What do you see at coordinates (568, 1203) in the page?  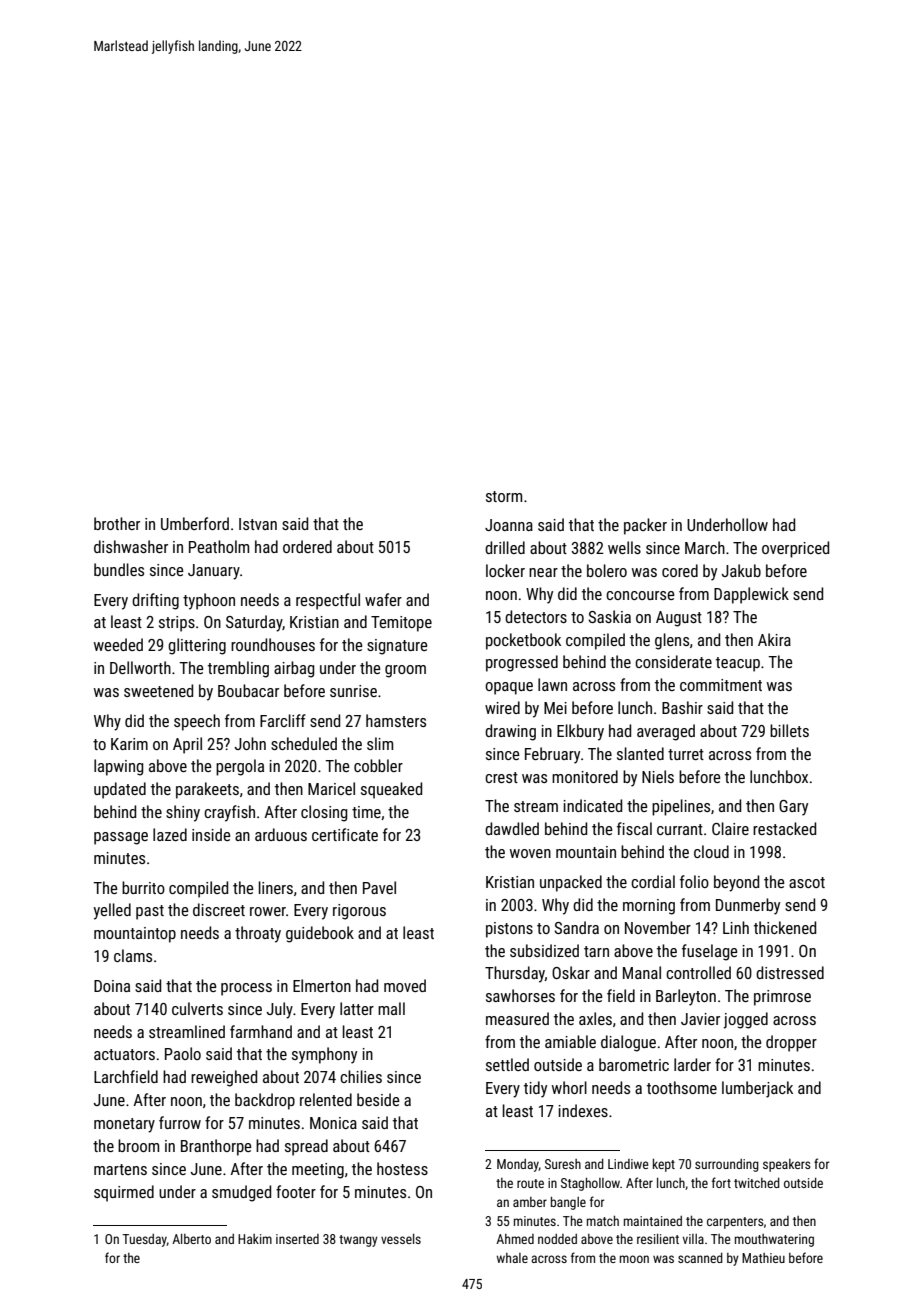 I see `bangle` at bounding box center [568, 1203].
